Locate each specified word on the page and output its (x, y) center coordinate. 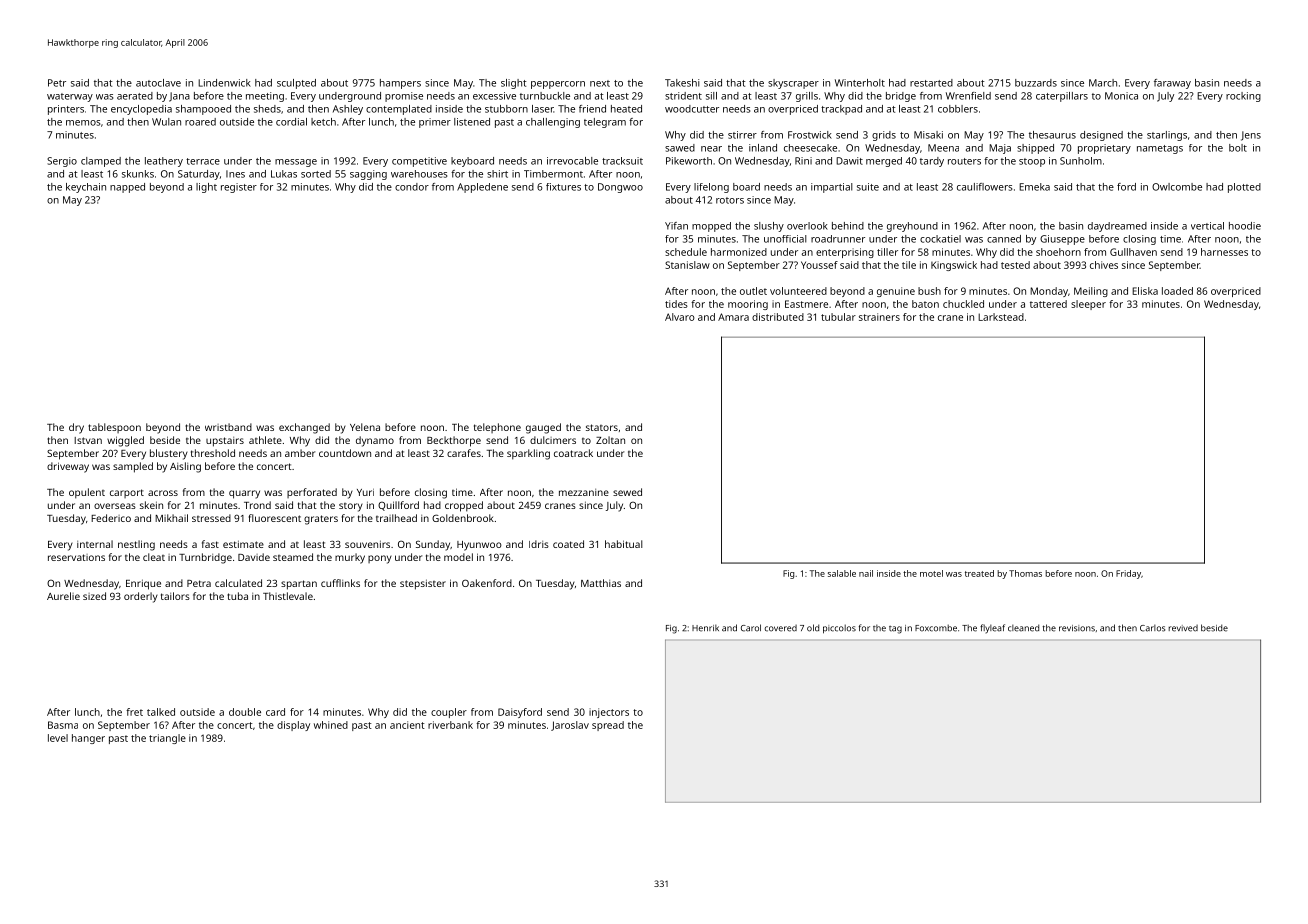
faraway (1172, 84)
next (600, 83)
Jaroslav (570, 726)
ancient (407, 725)
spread (608, 726)
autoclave (158, 83)
